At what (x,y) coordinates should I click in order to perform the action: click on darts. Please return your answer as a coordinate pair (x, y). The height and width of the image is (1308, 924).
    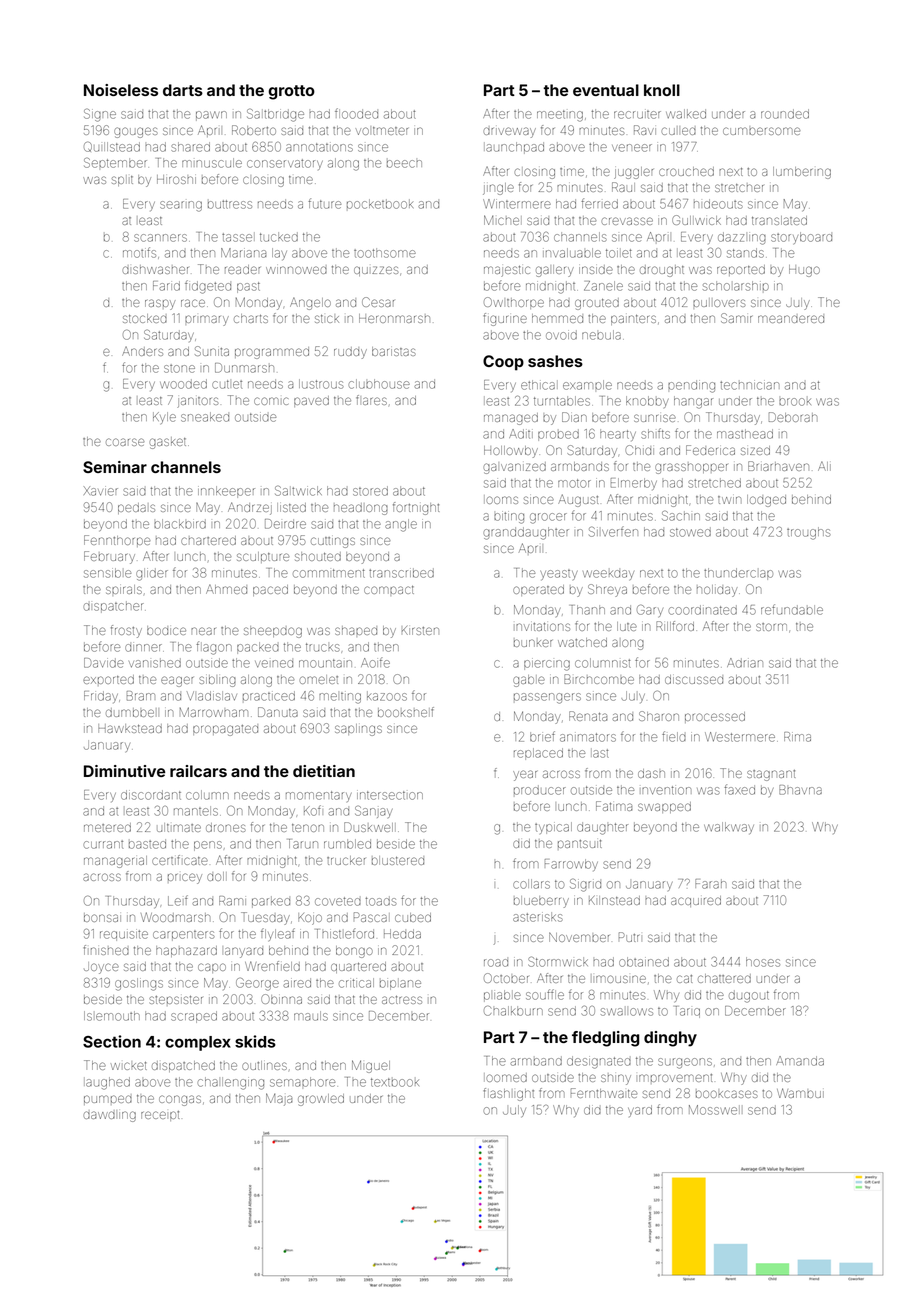
    Looking at the image, I should click on (183, 90).
